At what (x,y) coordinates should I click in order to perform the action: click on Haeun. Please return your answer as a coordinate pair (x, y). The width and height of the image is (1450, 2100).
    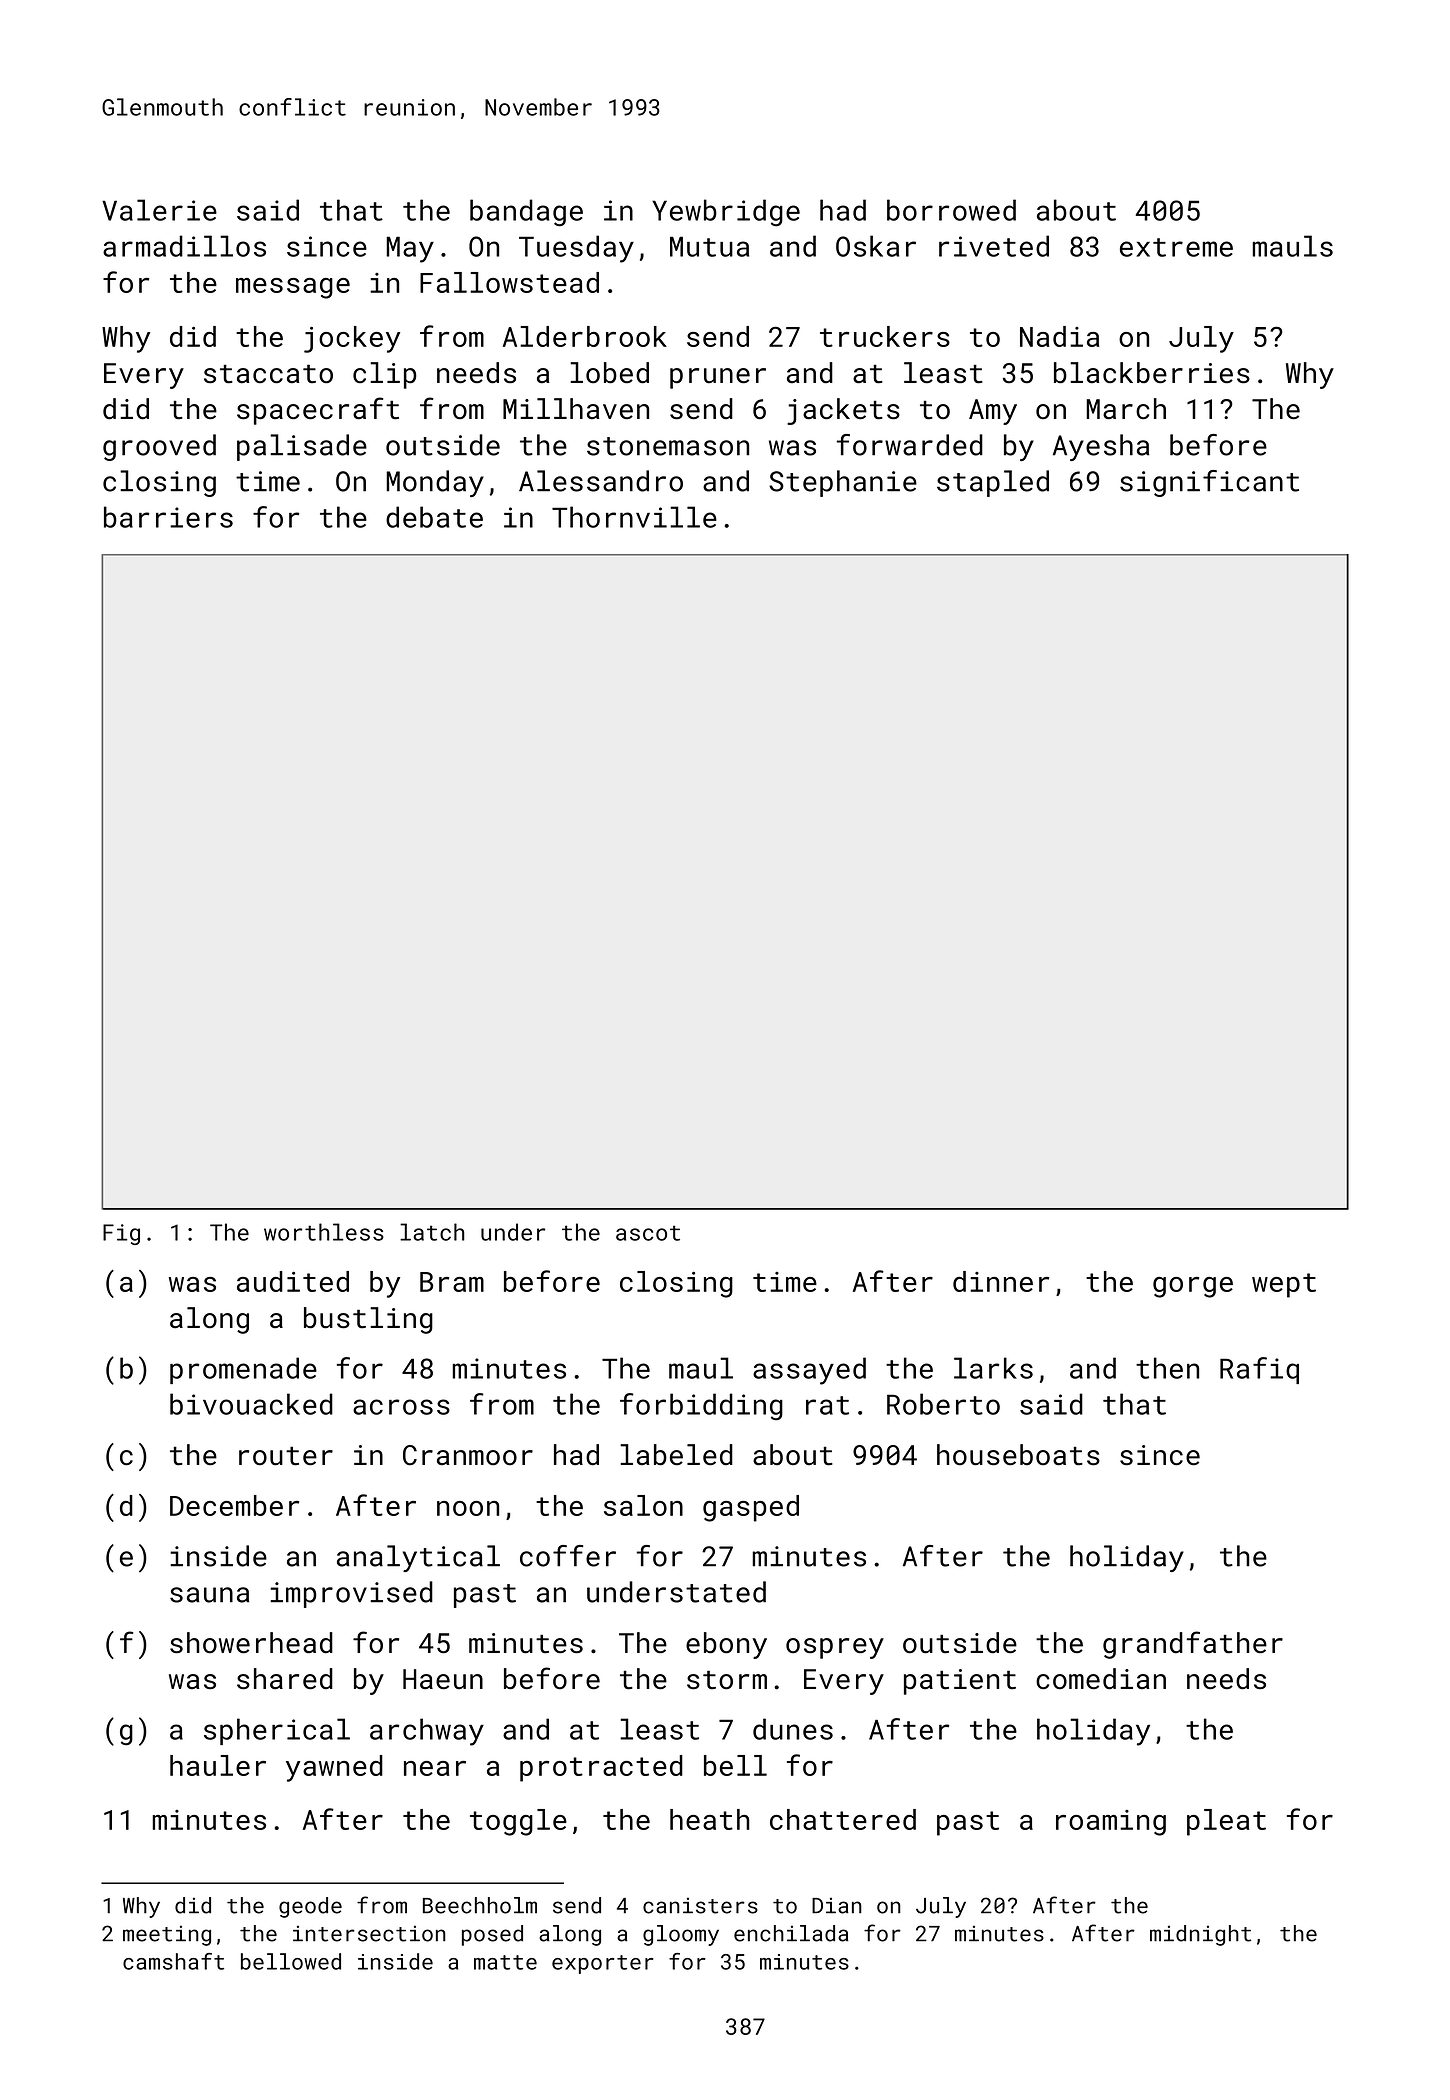
    Looking at the image, I should click on (443, 1679).
